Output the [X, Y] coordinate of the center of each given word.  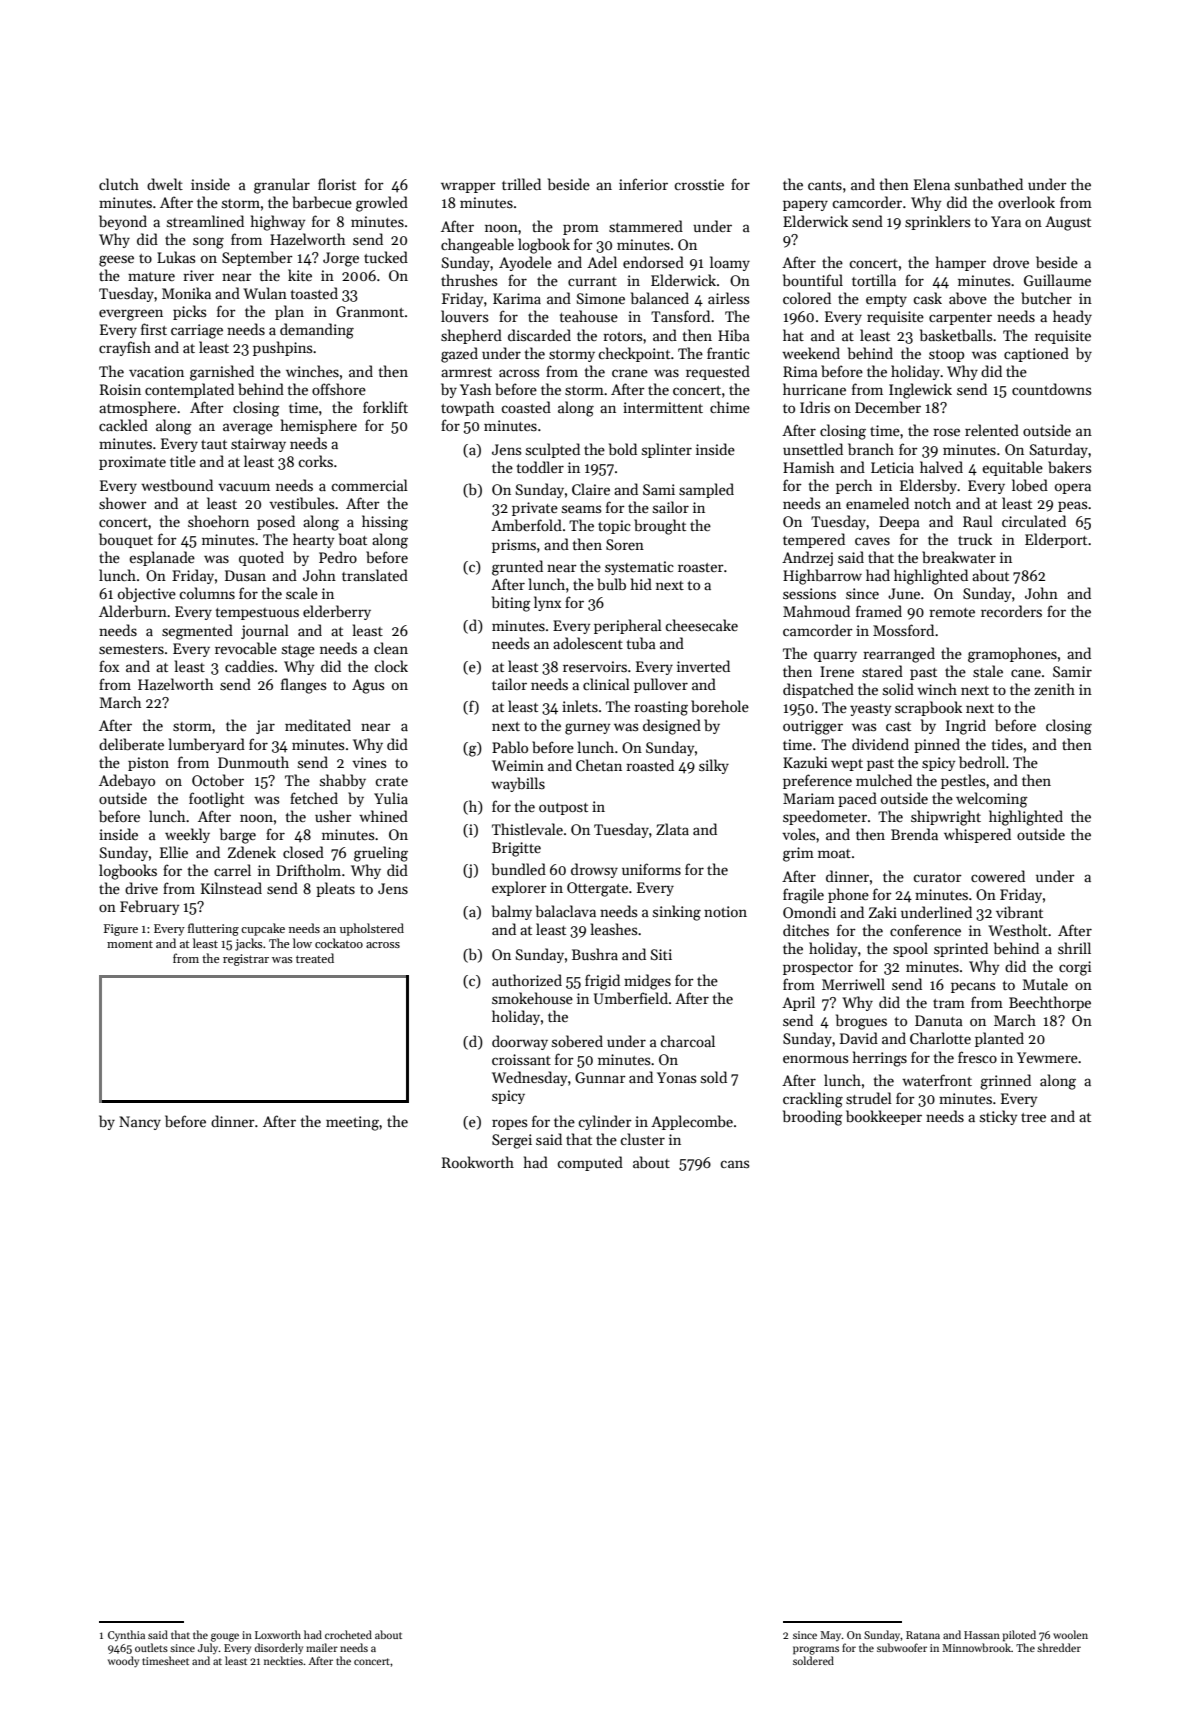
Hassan [982, 1635]
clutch [119, 184]
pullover [661, 685]
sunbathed [989, 184]
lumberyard [207, 745]
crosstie [699, 184]
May [831, 1636]
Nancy [140, 1123]
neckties [284, 1660]
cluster [642, 1139]
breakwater [959, 557]
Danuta [939, 1020]
